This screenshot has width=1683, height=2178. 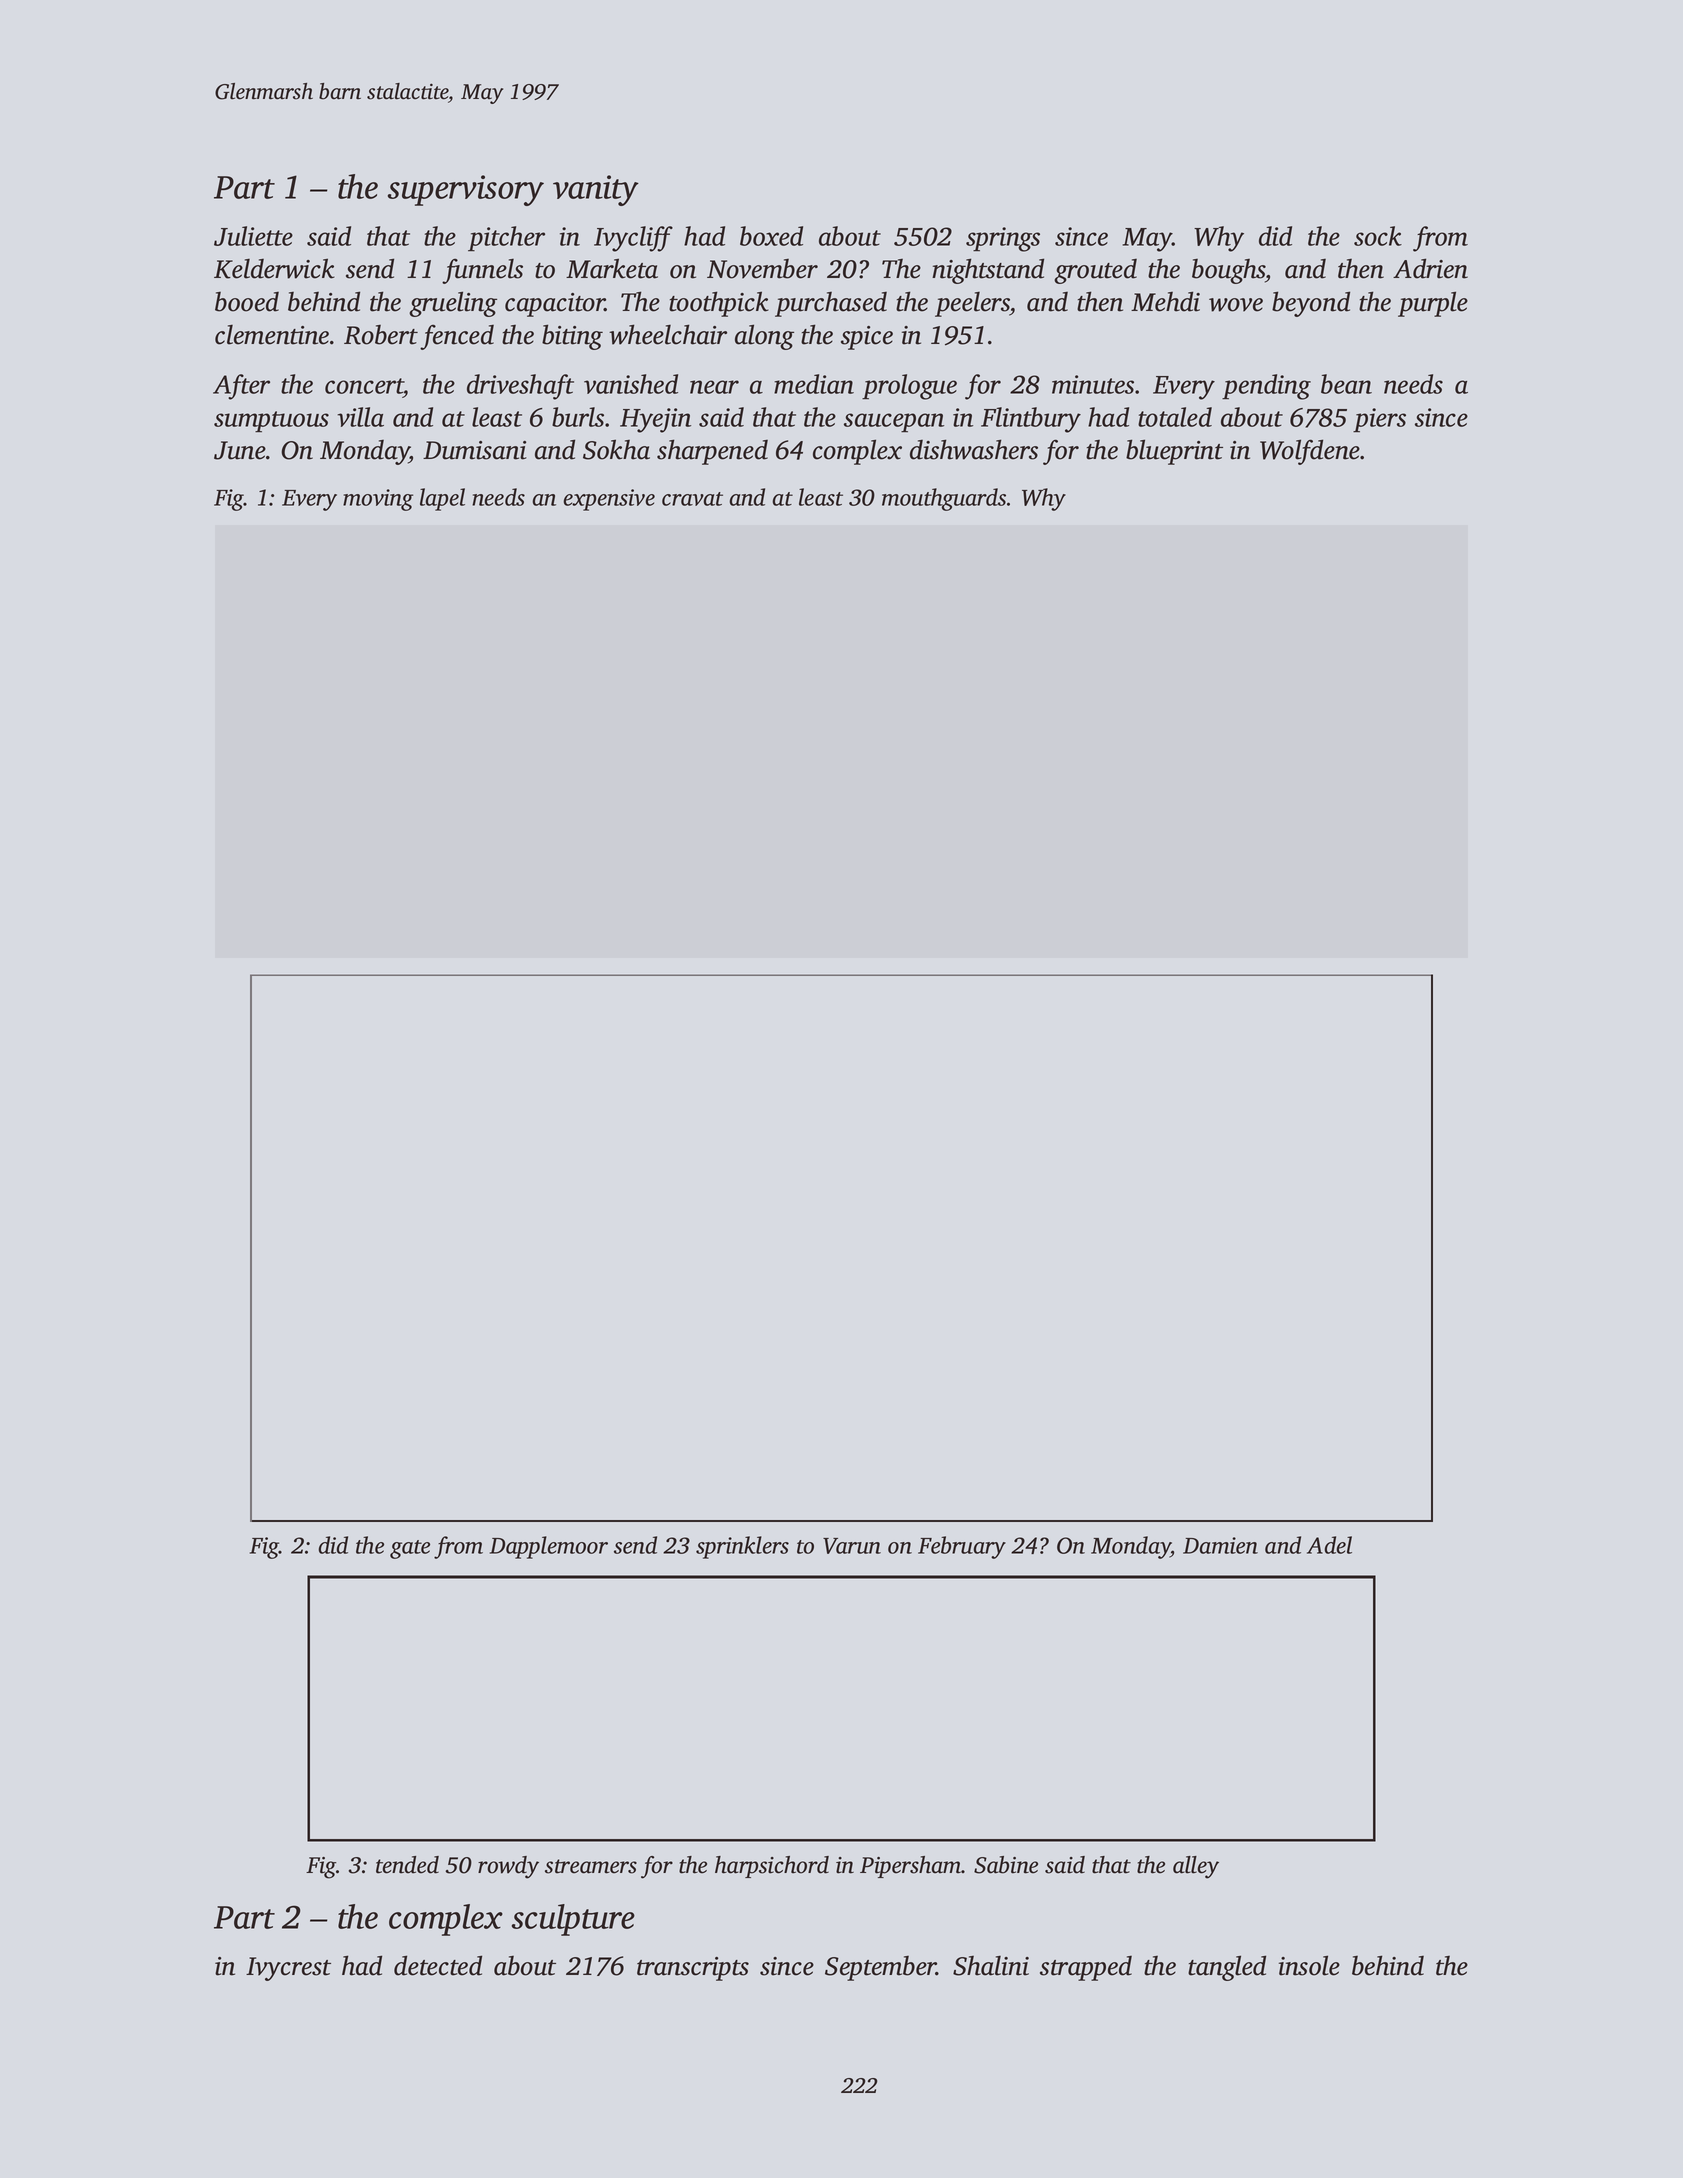 What do you see at coordinates (378, 500) in the screenshot?
I see `moving` at bounding box center [378, 500].
